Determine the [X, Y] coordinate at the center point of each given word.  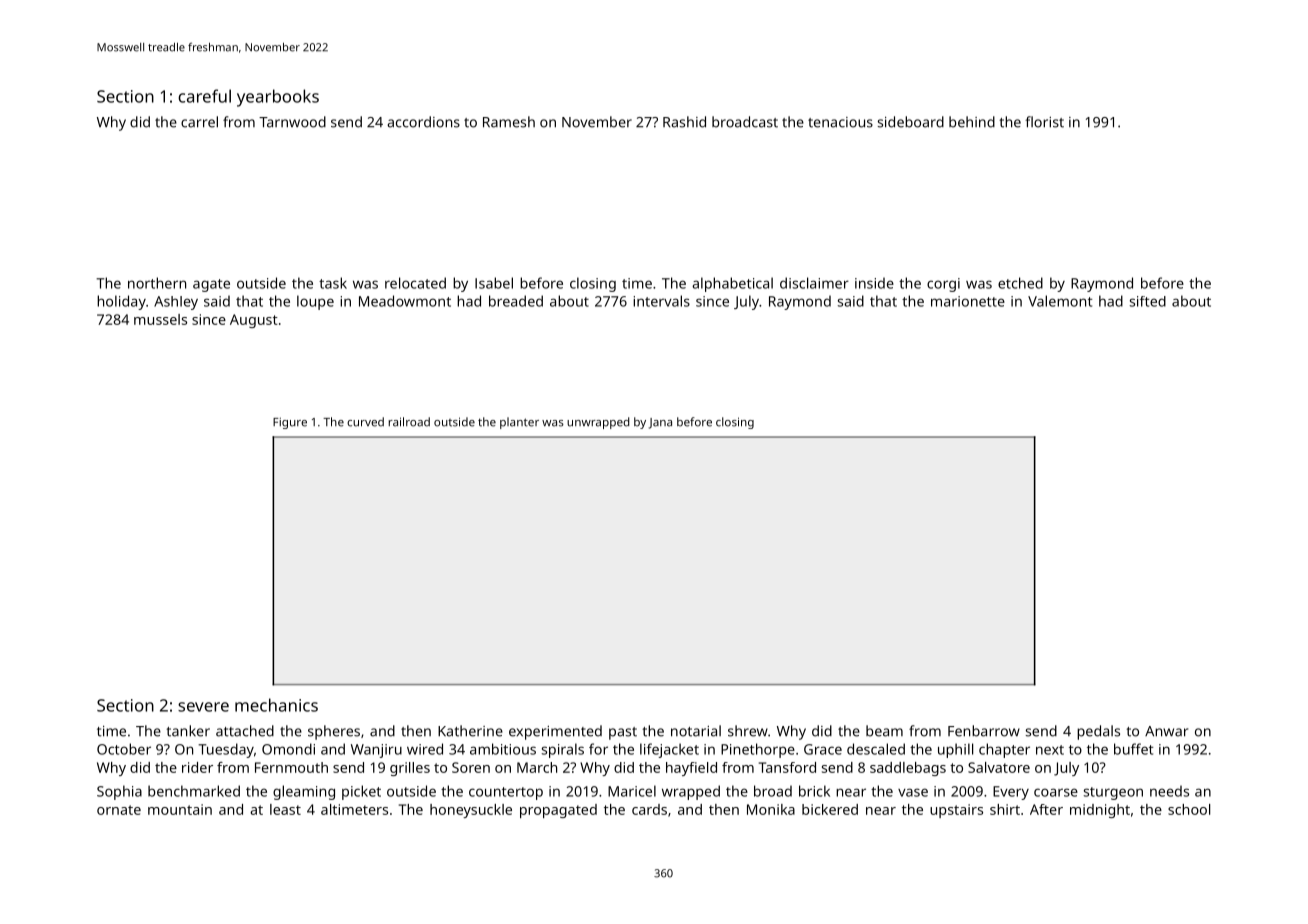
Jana [660, 423]
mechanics [276, 705]
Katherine [470, 731]
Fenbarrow [984, 731]
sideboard [911, 122]
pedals [1098, 732]
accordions [423, 122]
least [285, 809]
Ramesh [509, 122]
